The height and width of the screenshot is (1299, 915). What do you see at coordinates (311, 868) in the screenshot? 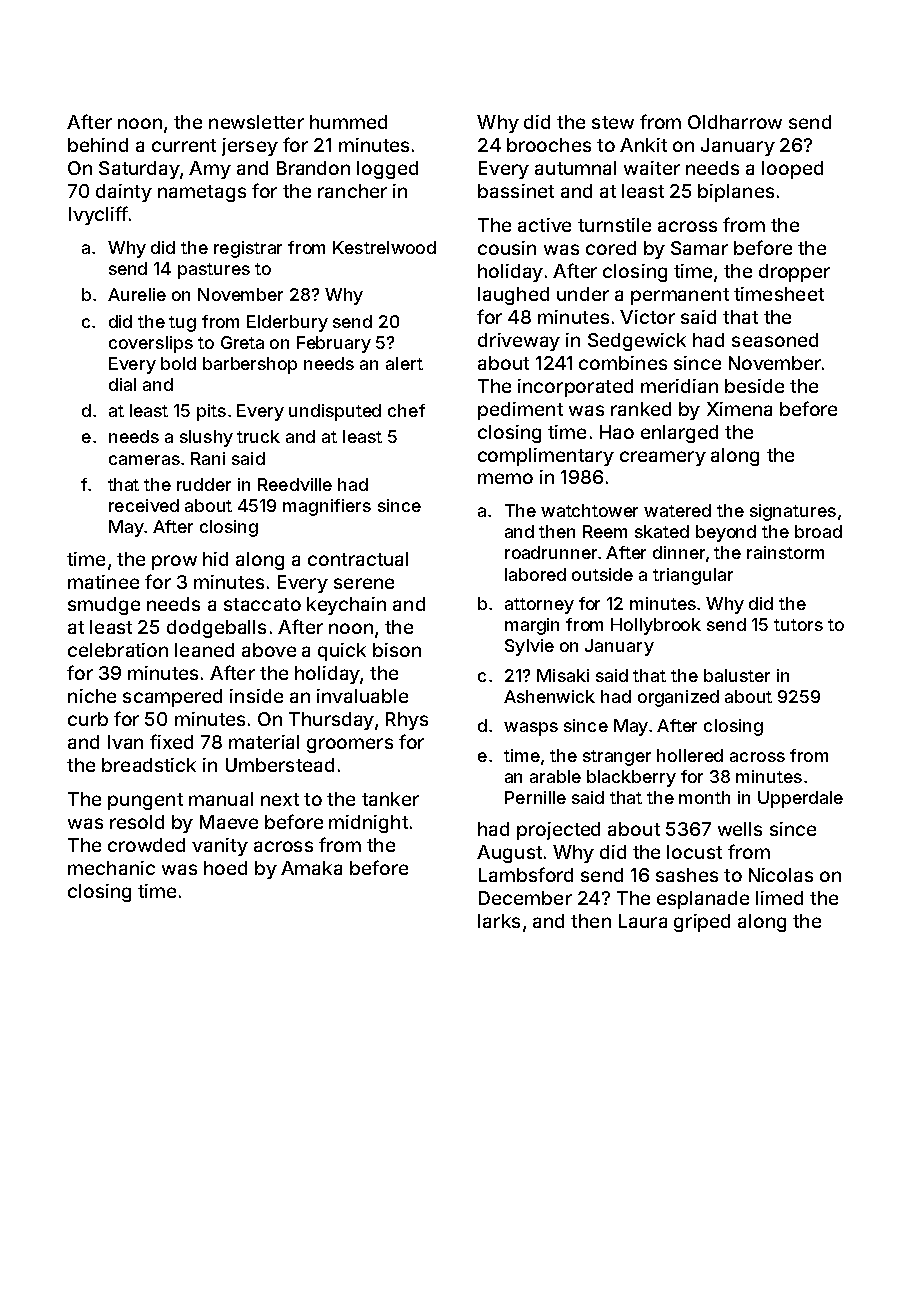
I see `Amaka` at bounding box center [311, 868].
